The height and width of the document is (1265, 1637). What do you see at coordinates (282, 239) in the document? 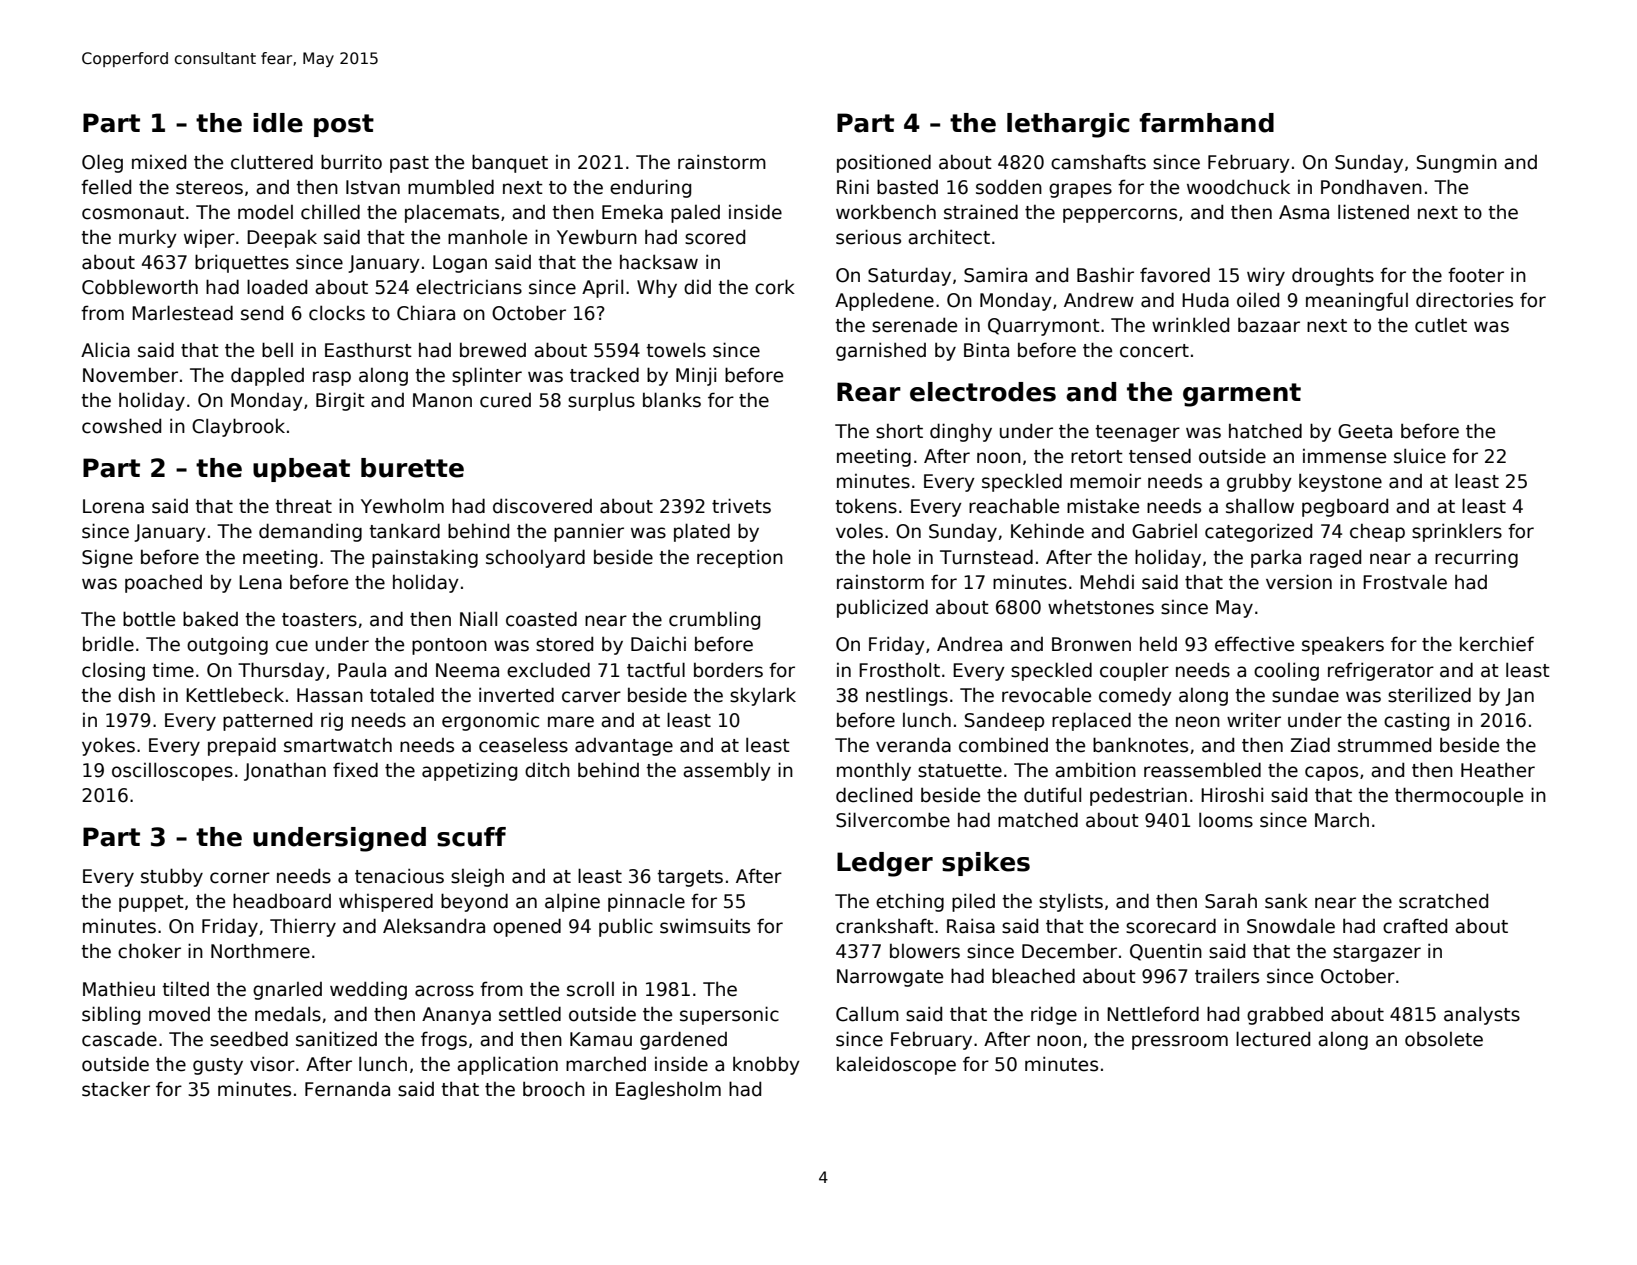
I see `Deepak` at bounding box center [282, 239].
